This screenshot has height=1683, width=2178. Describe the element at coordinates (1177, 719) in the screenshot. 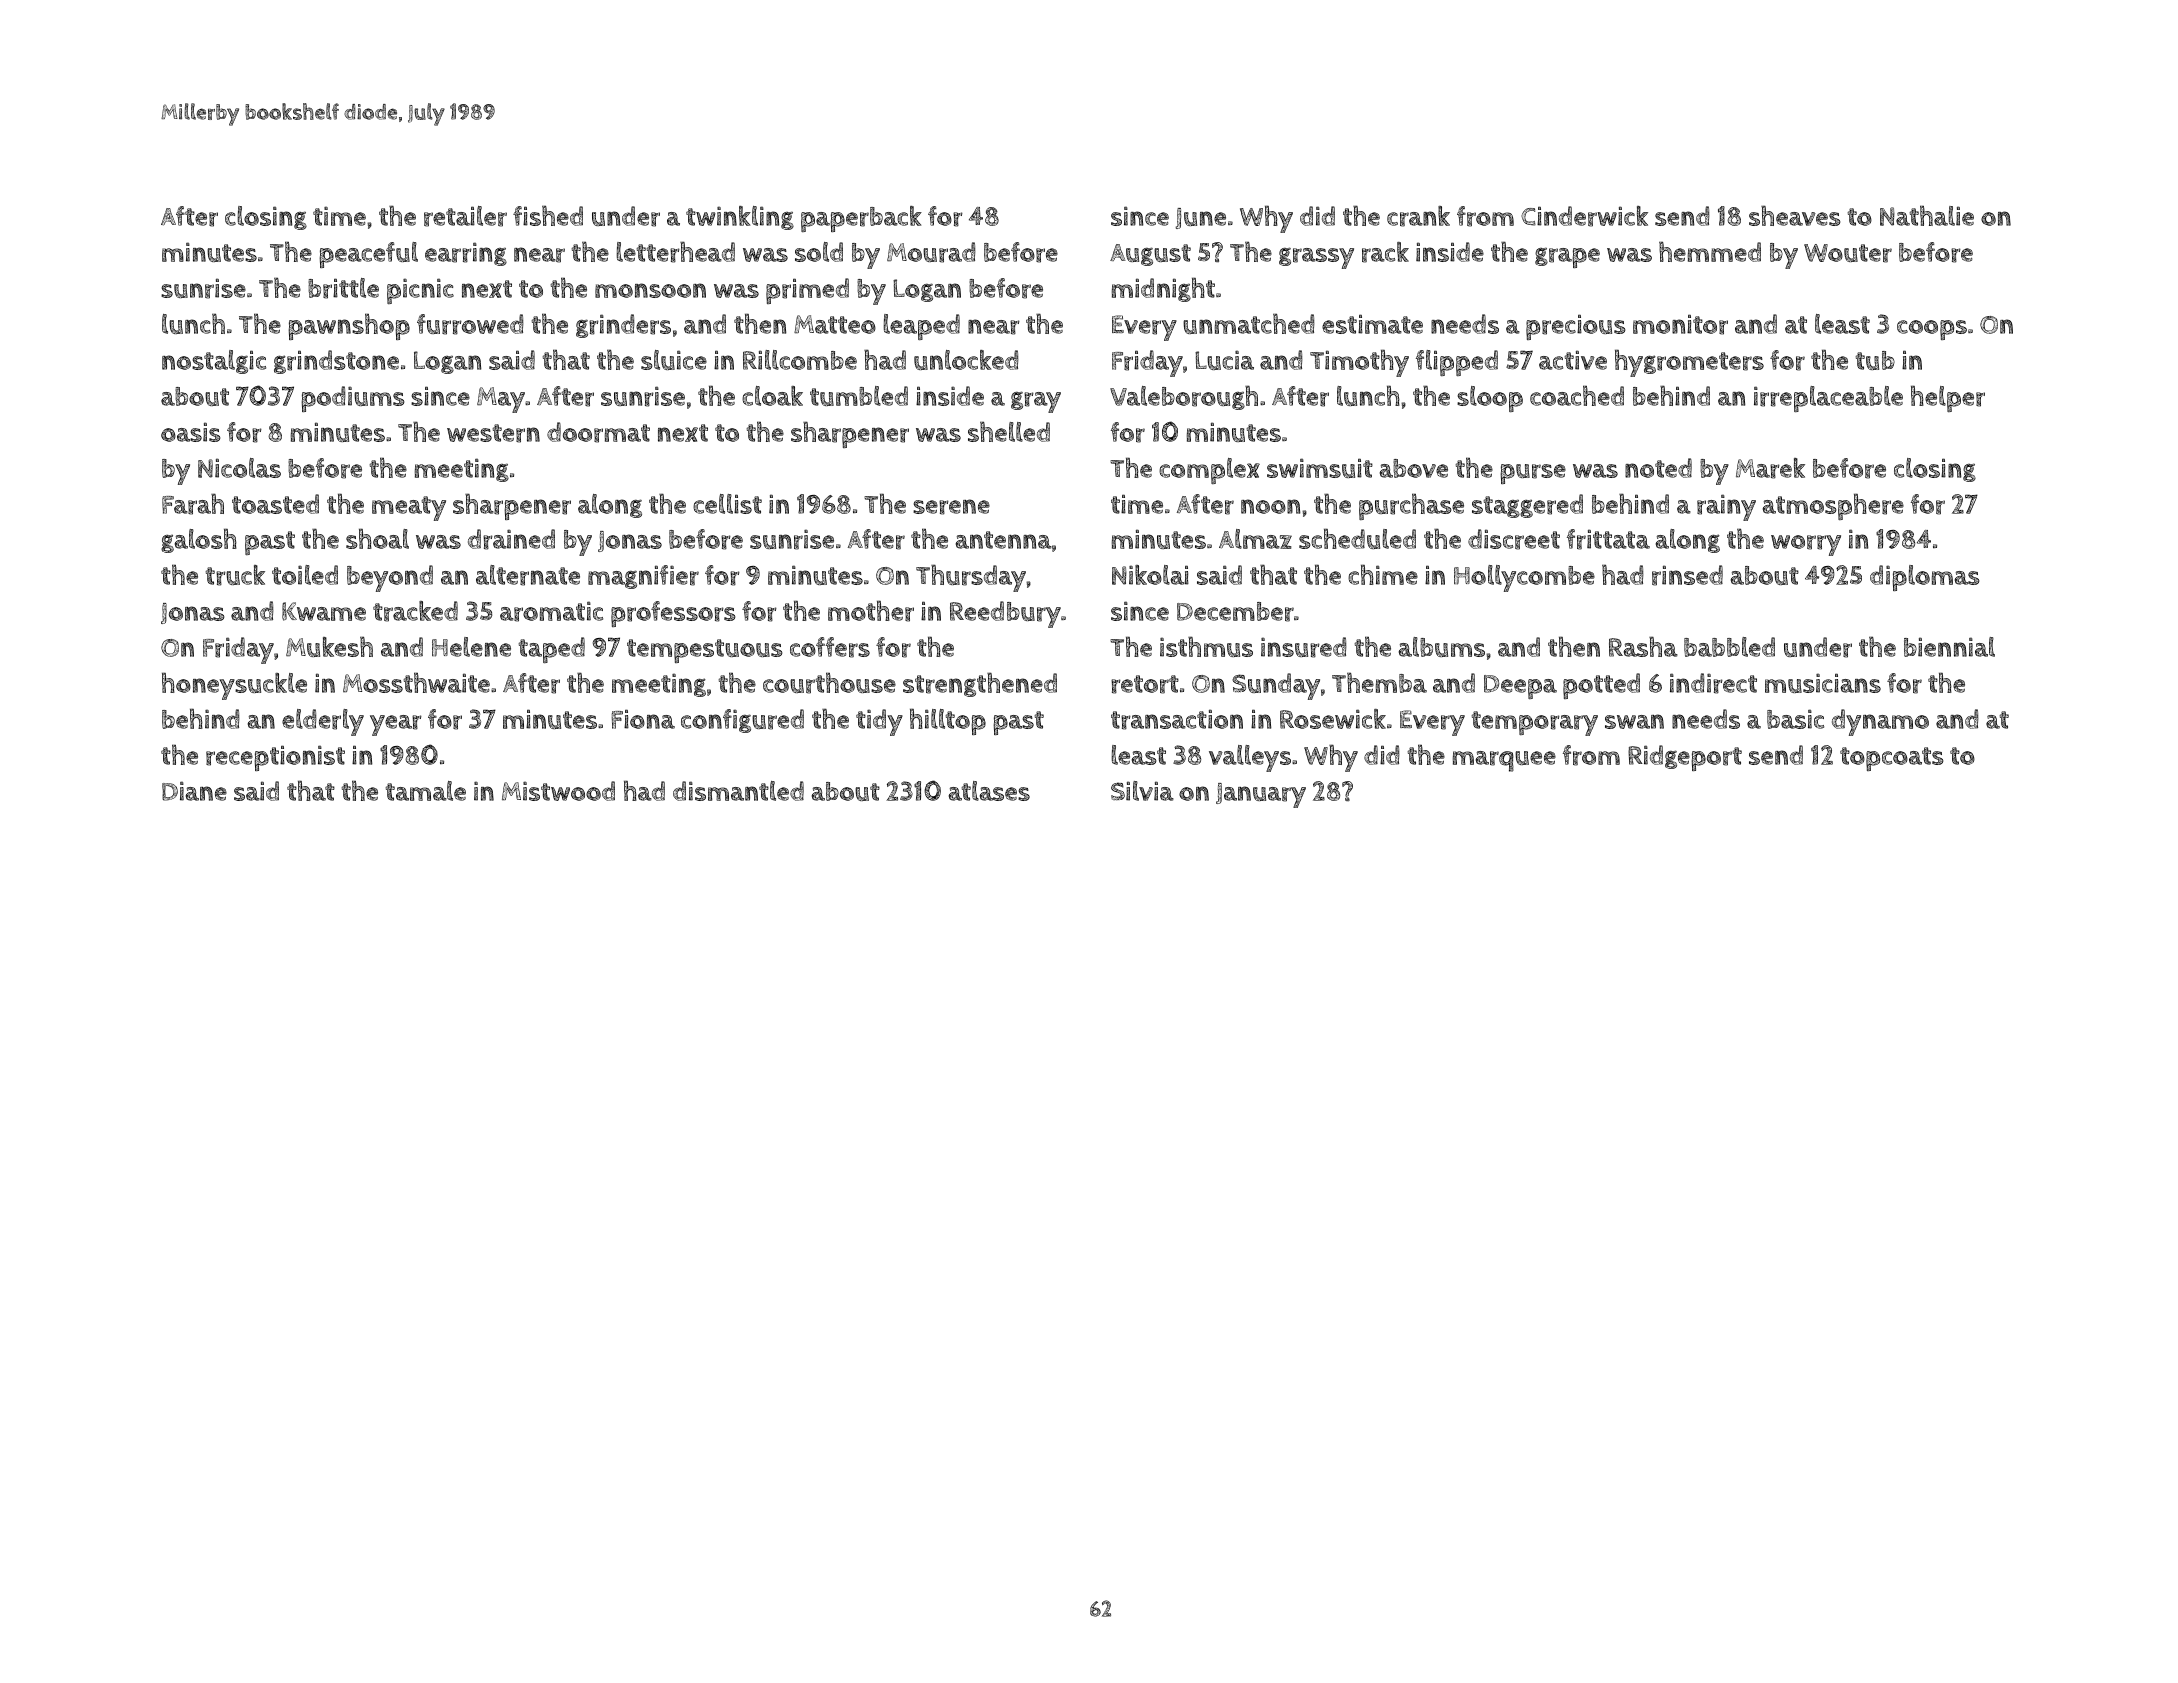

I see `transaction` at that location.
